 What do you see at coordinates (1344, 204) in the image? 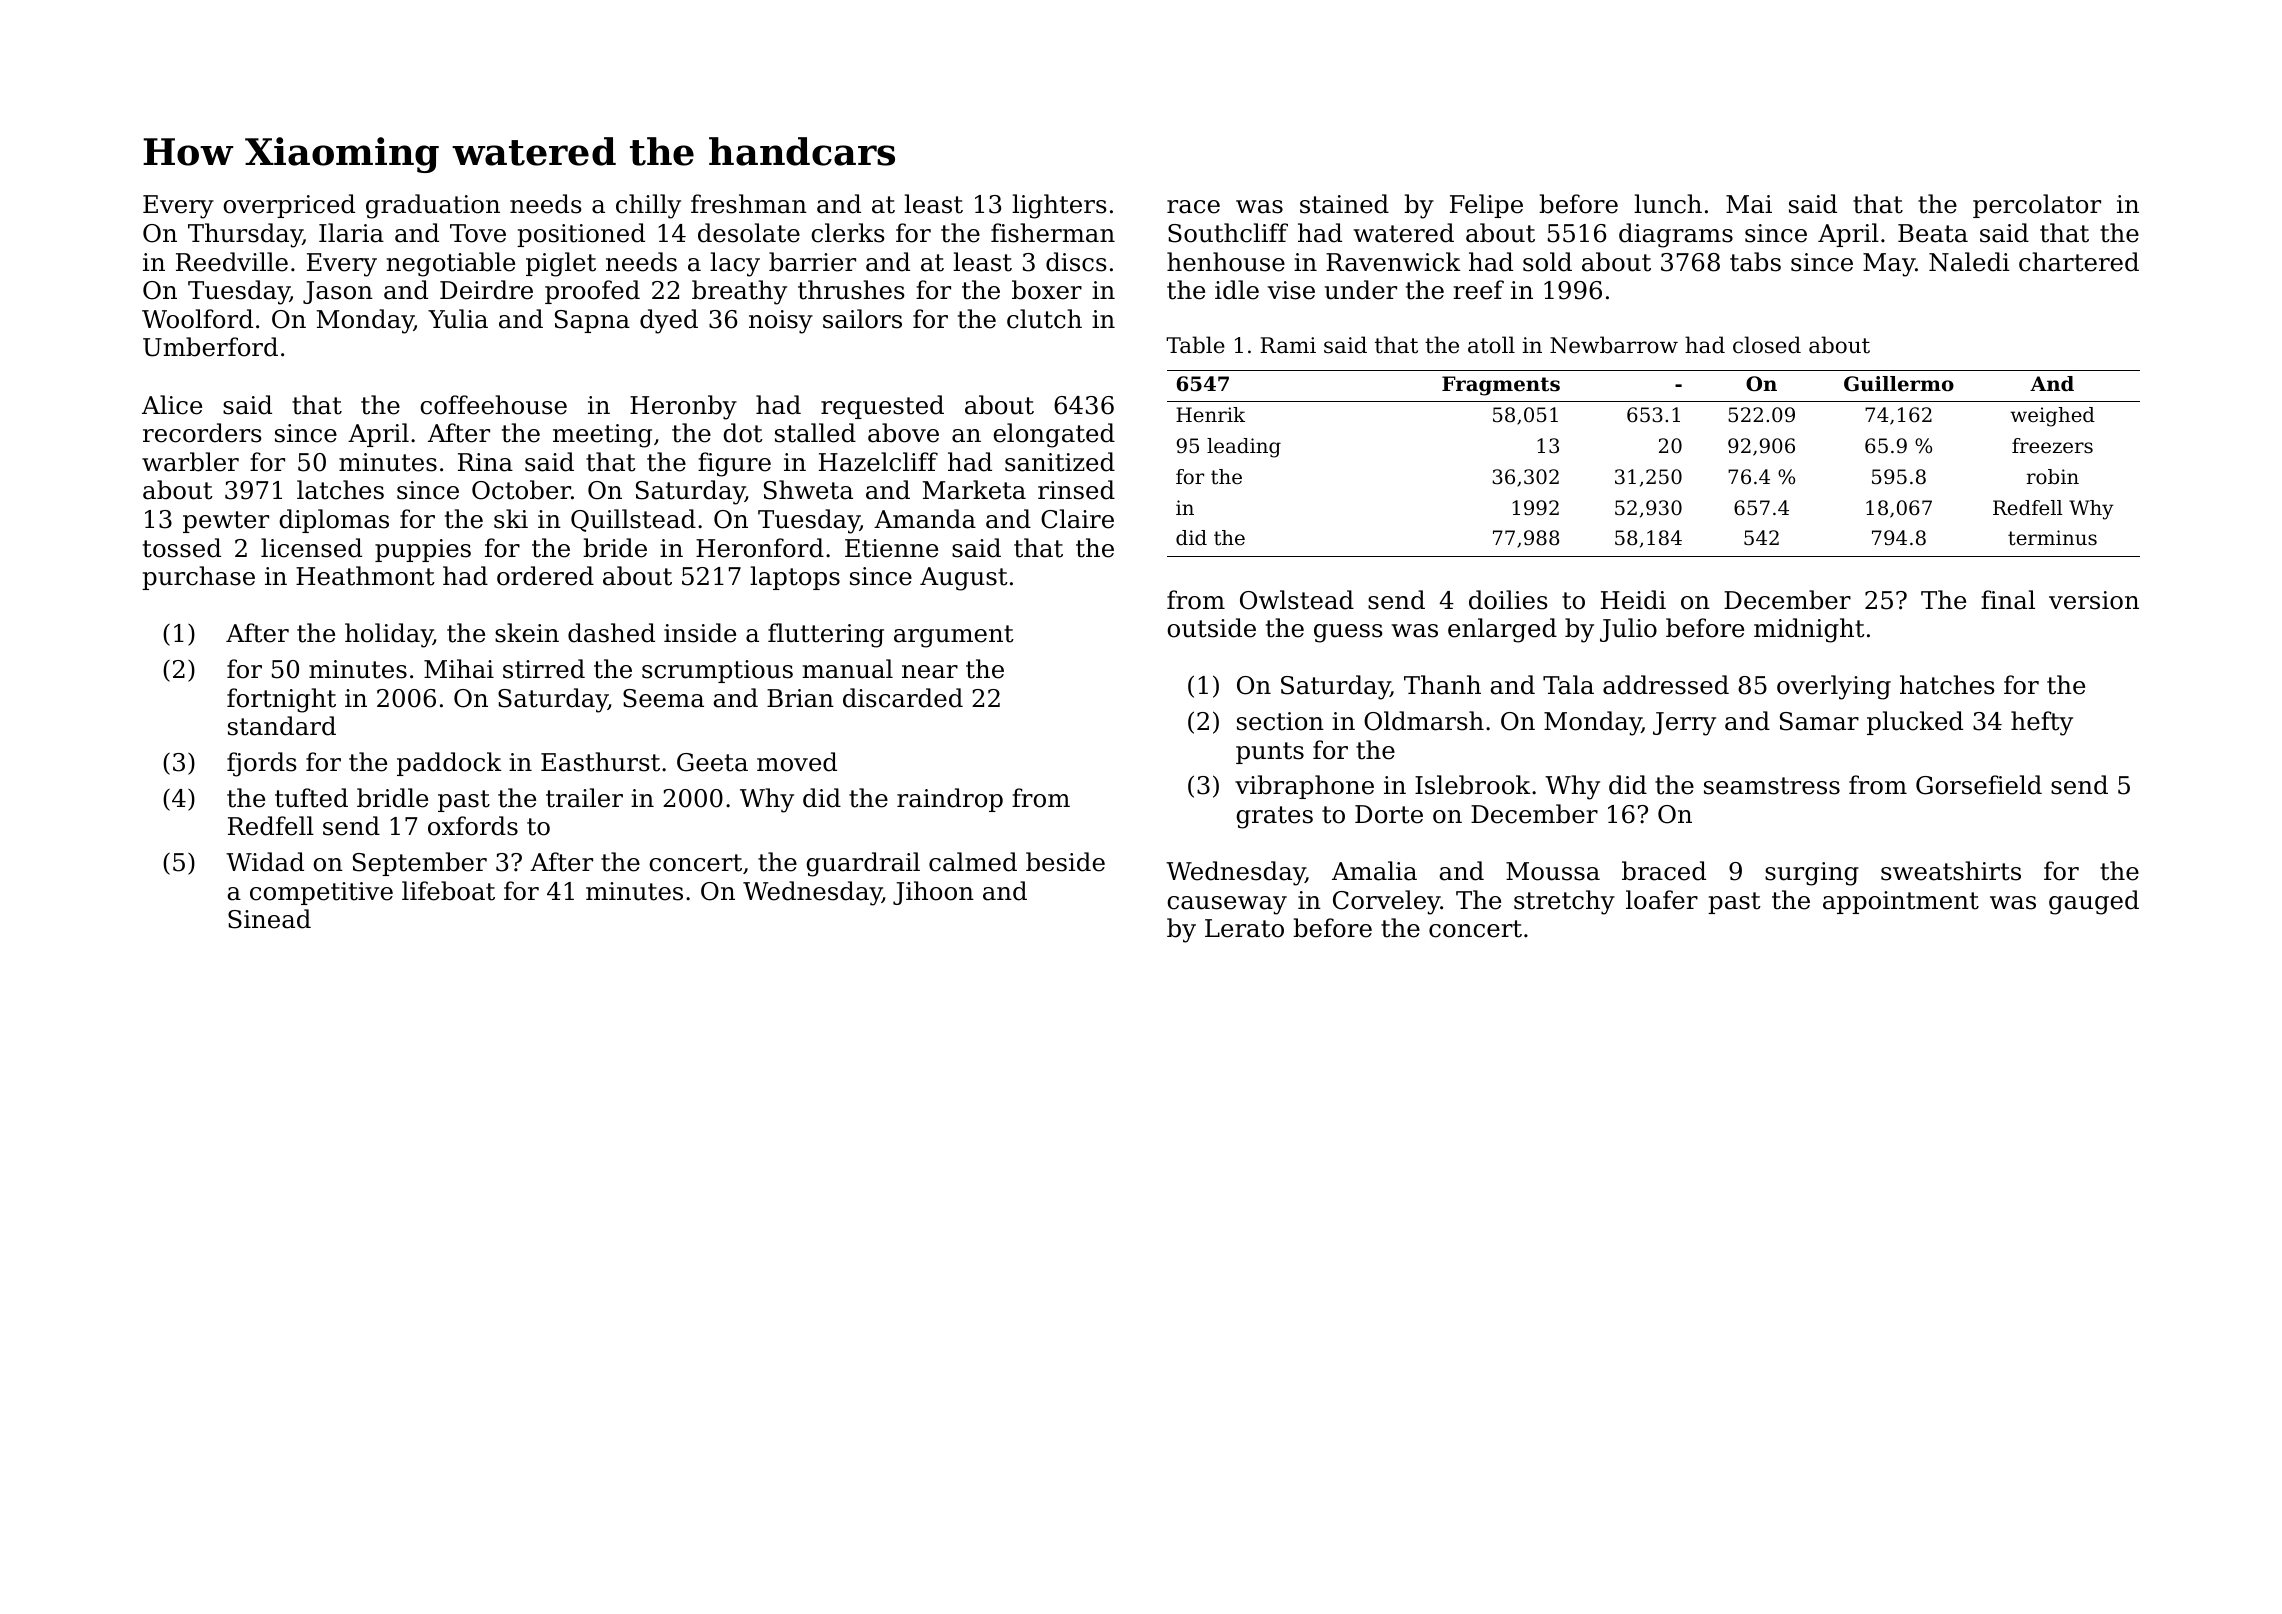
I see `stained` at bounding box center [1344, 204].
